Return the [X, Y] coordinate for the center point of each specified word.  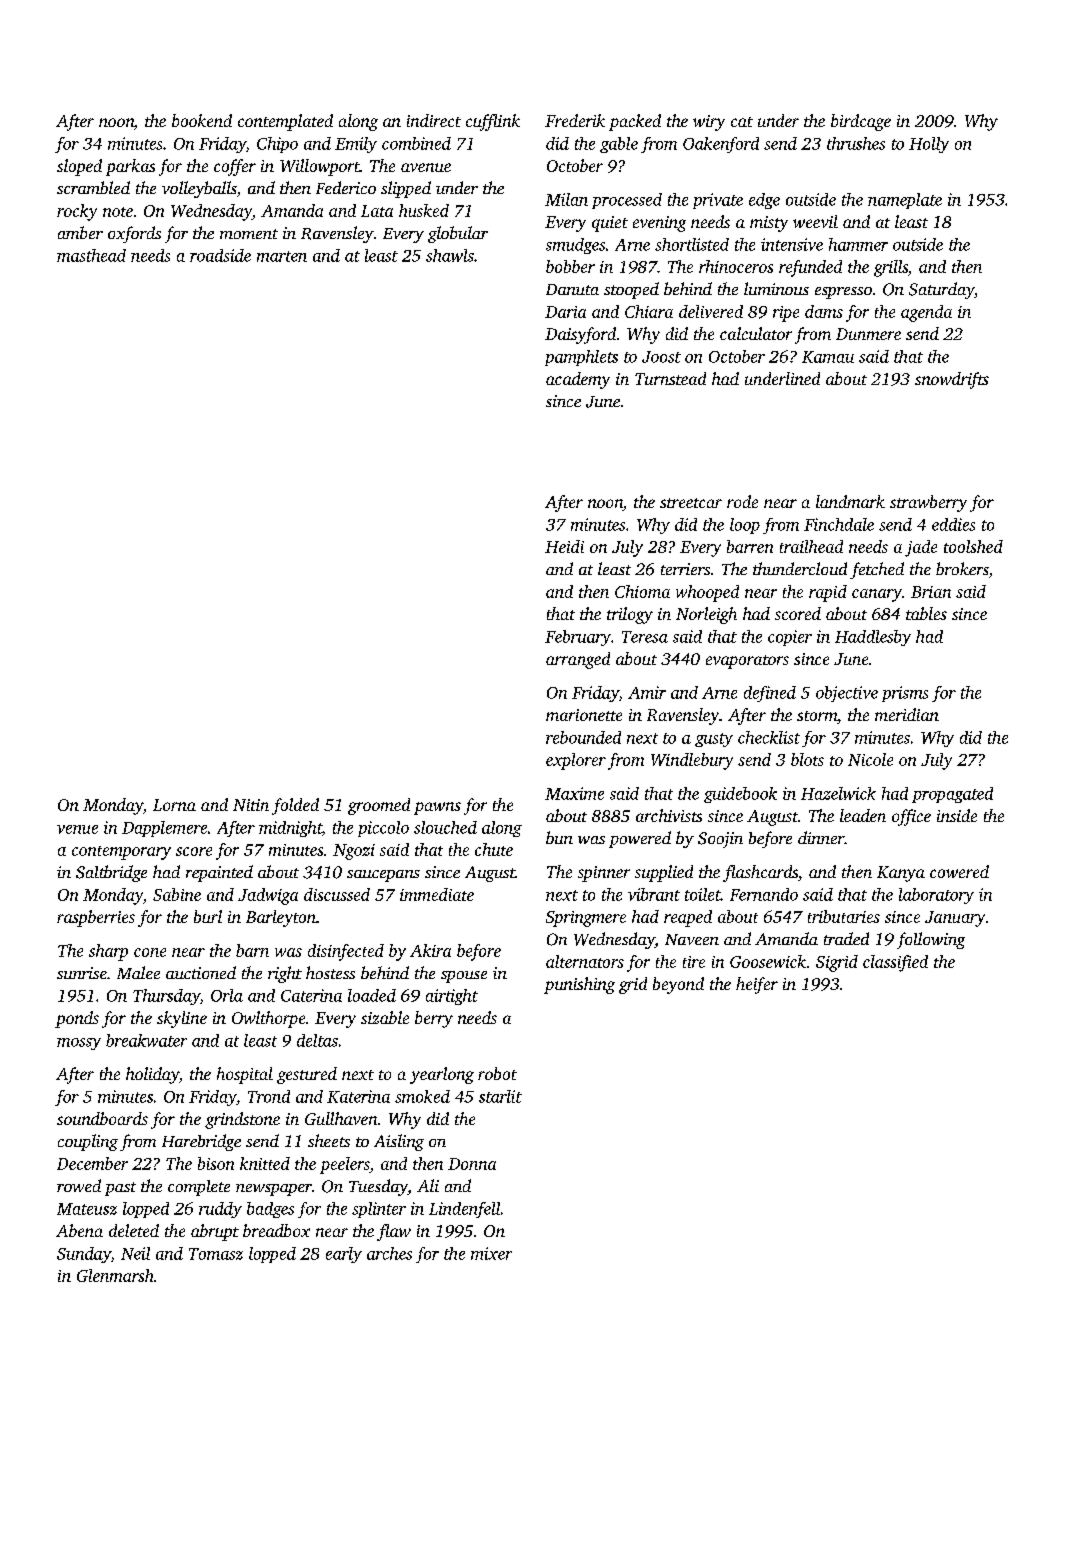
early [344, 1255]
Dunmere [868, 334]
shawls [450, 255]
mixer [491, 1253]
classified [895, 963]
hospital [245, 1075]
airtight [452, 997]
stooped [631, 290]
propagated [952, 795]
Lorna [174, 805]
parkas [130, 167]
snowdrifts [952, 380]
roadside [220, 255]
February [578, 638]
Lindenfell [464, 1210]
